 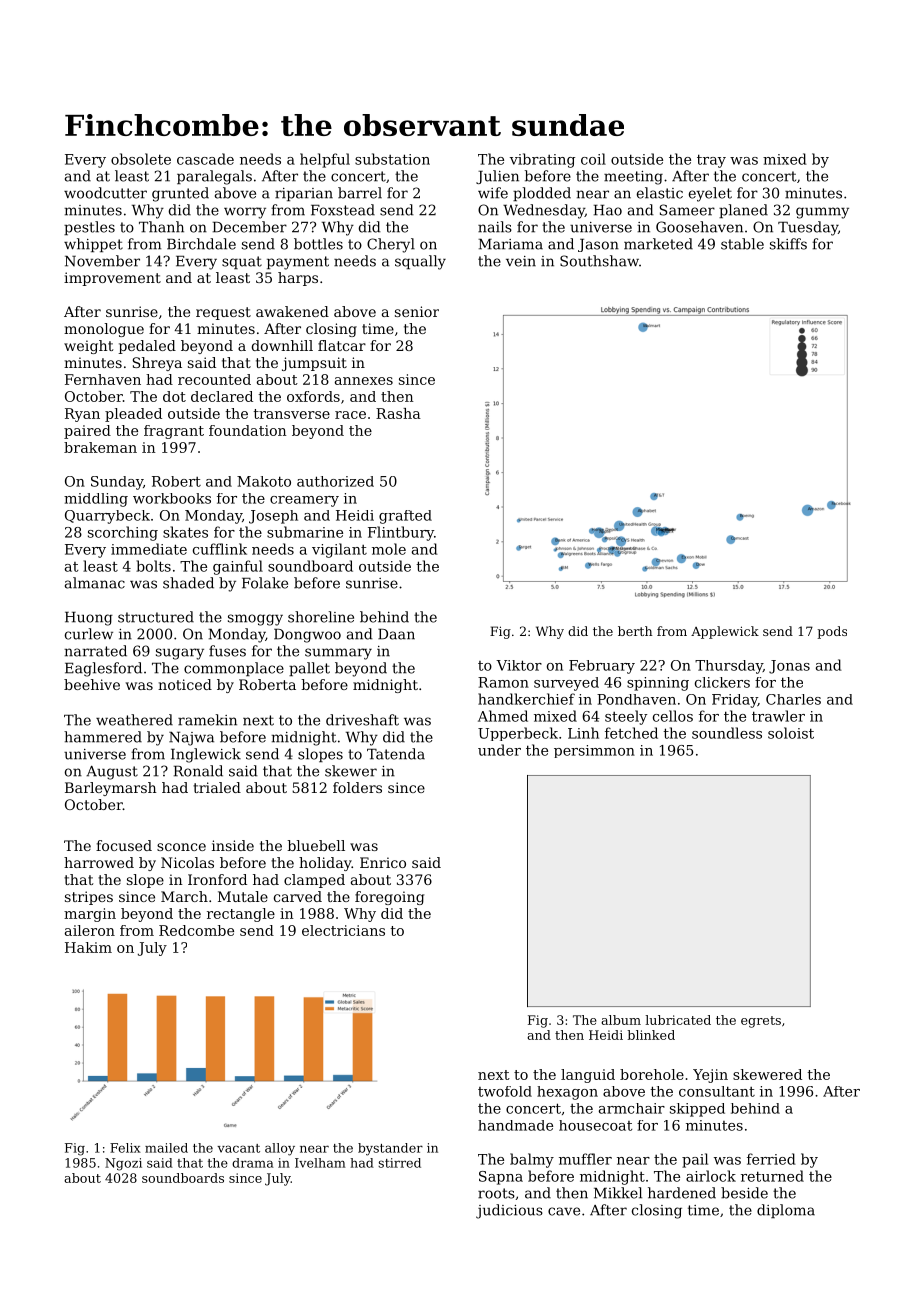 What do you see at coordinates (832, 632) in the image?
I see `pods` at bounding box center [832, 632].
